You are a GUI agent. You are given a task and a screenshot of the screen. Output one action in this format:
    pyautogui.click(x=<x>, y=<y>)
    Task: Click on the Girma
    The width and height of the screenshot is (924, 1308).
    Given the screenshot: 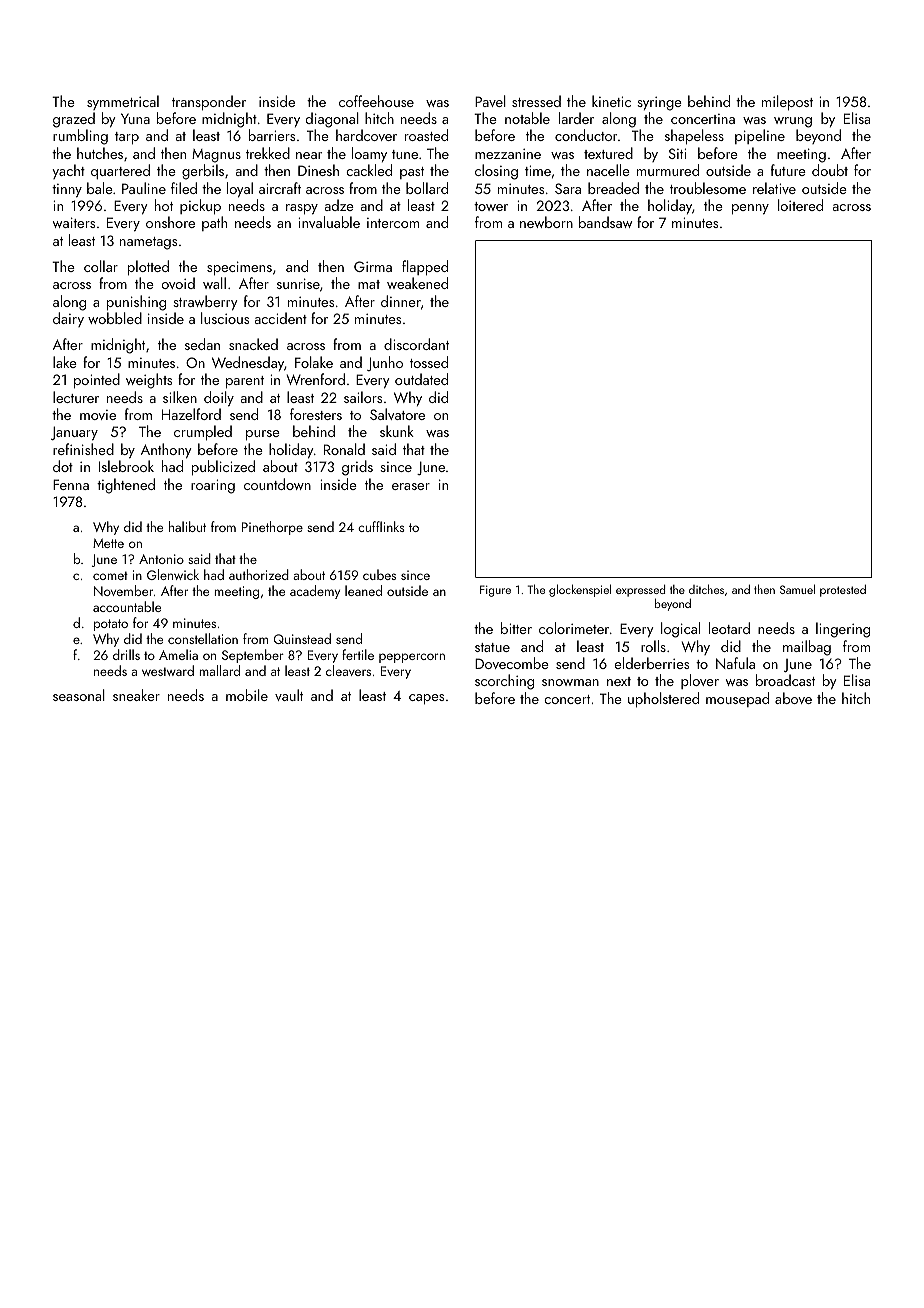 What is the action you would take?
    pyautogui.click(x=373, y=266)
